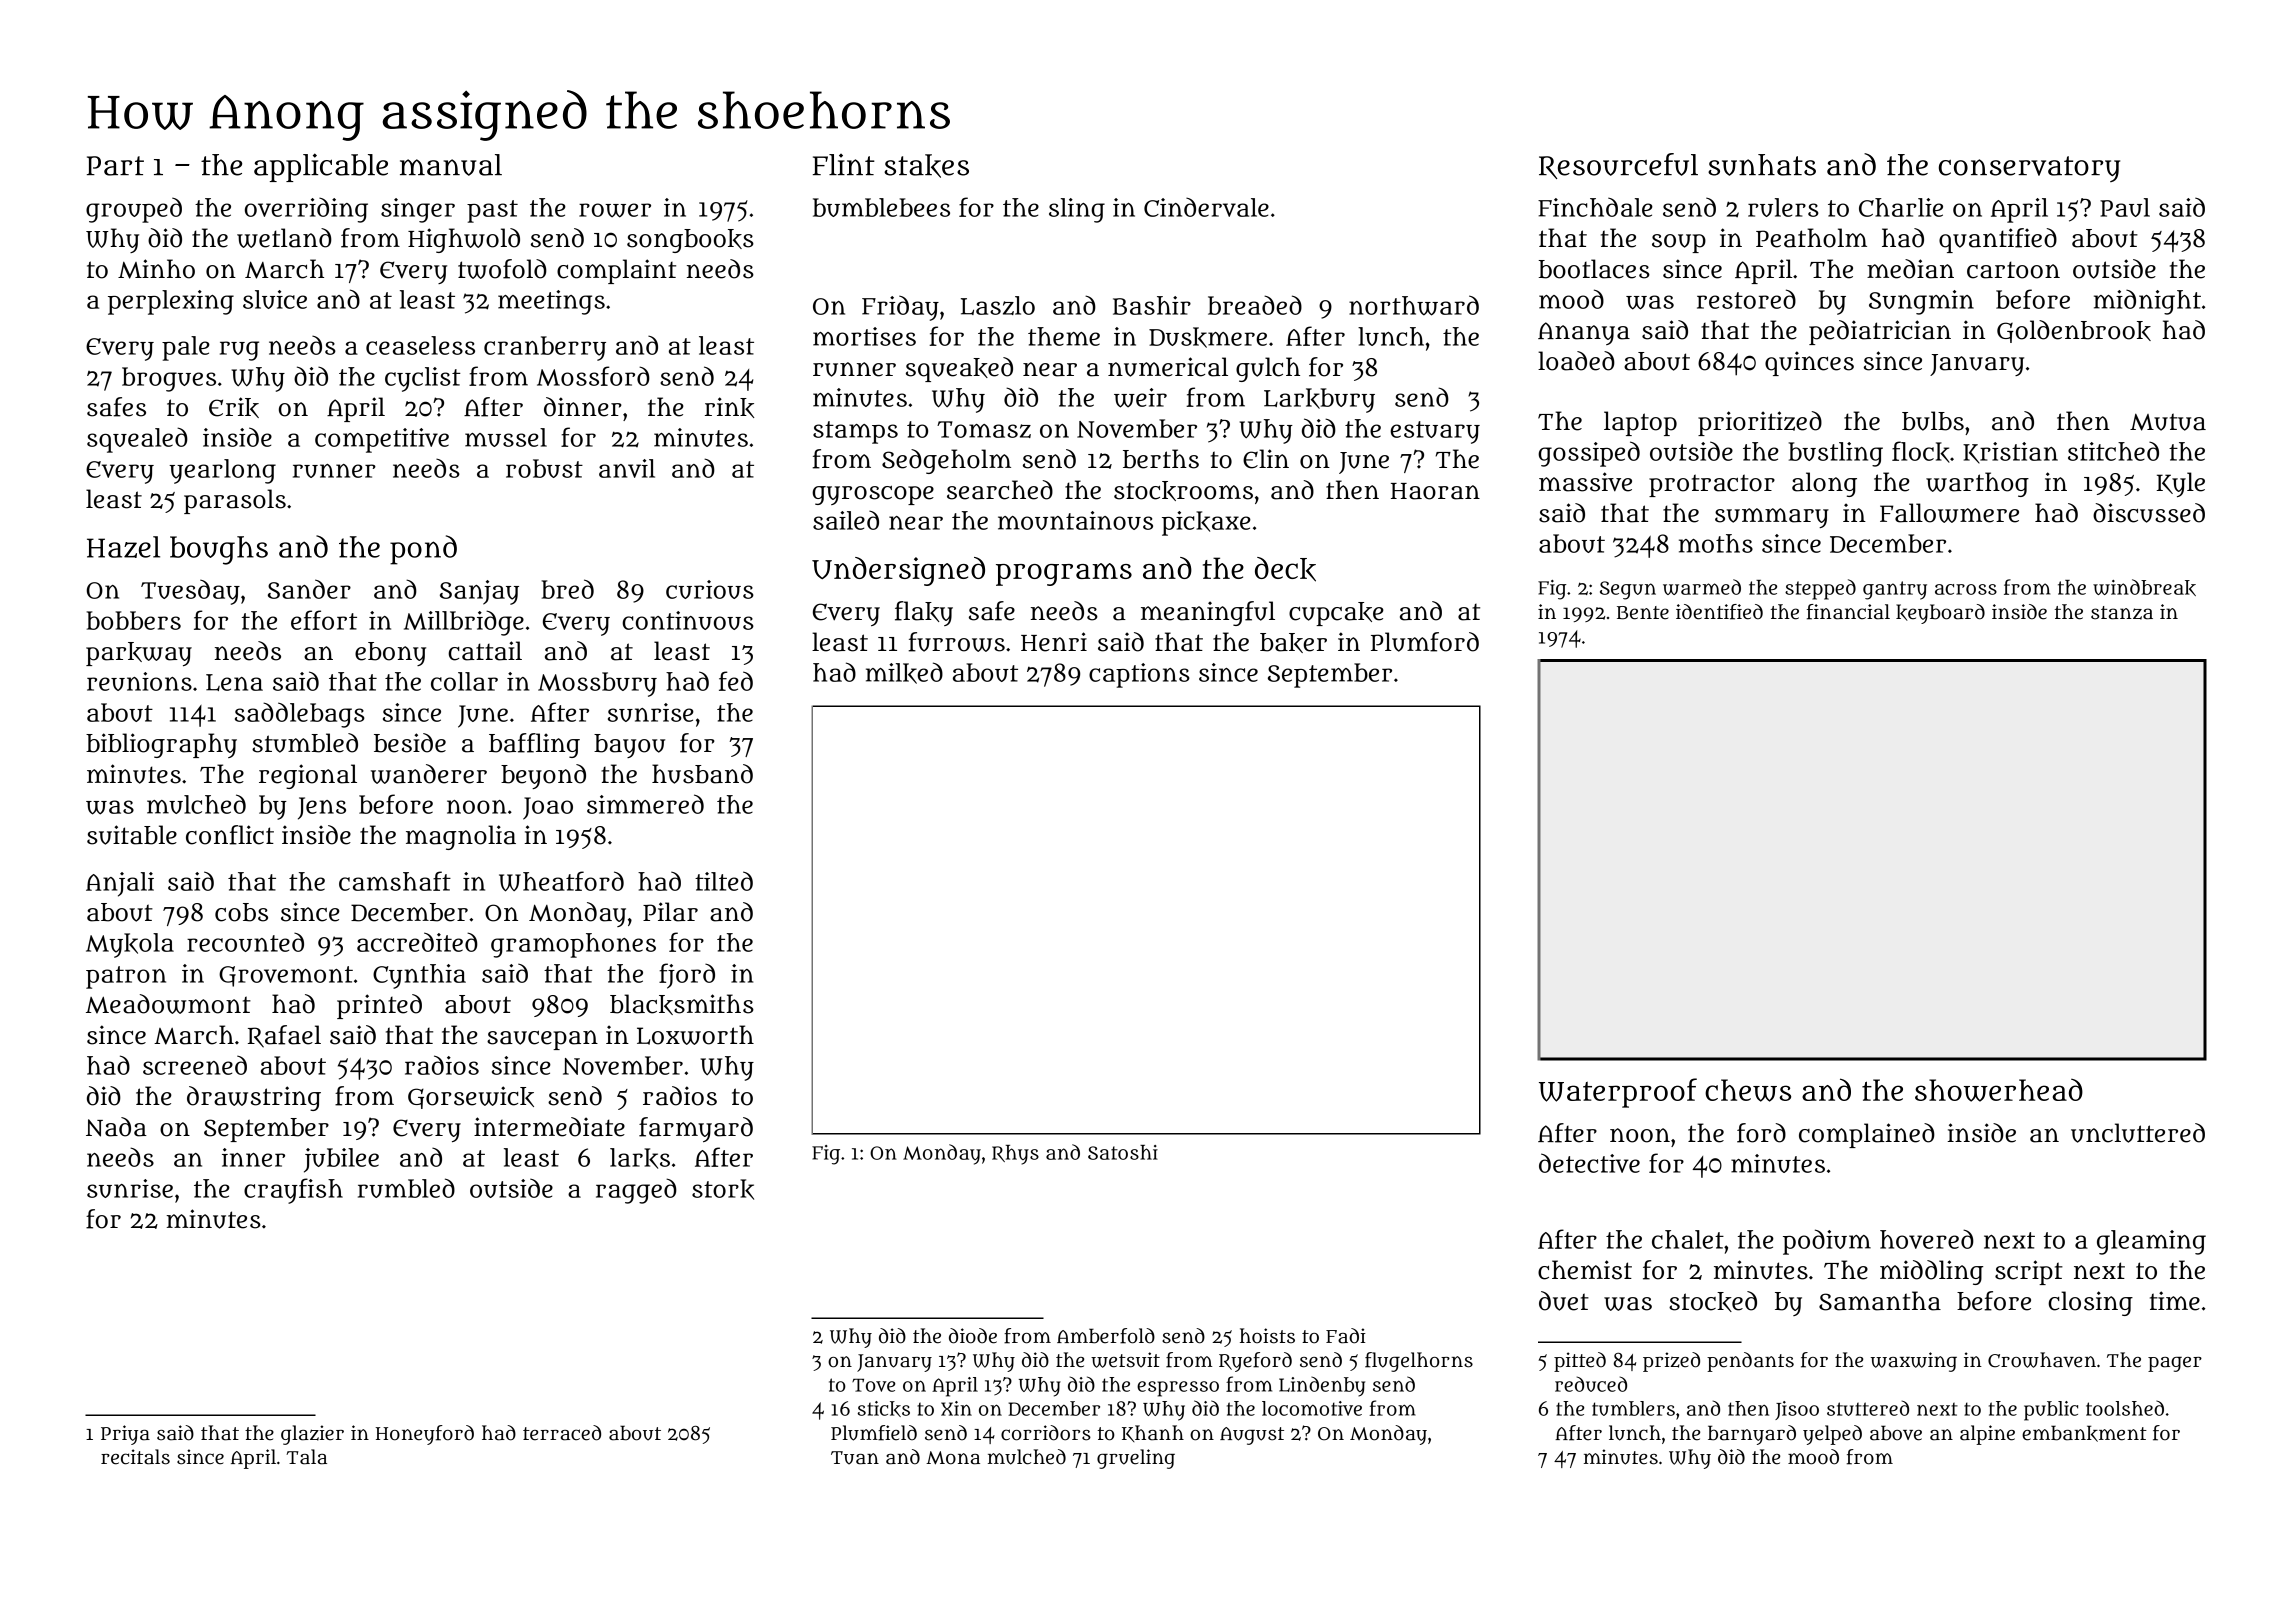 The width and height of the screenshot is (2292, 1620). Describe the element at coordinates (134, 210) in the screenshot. I see `grouped` at that location.
